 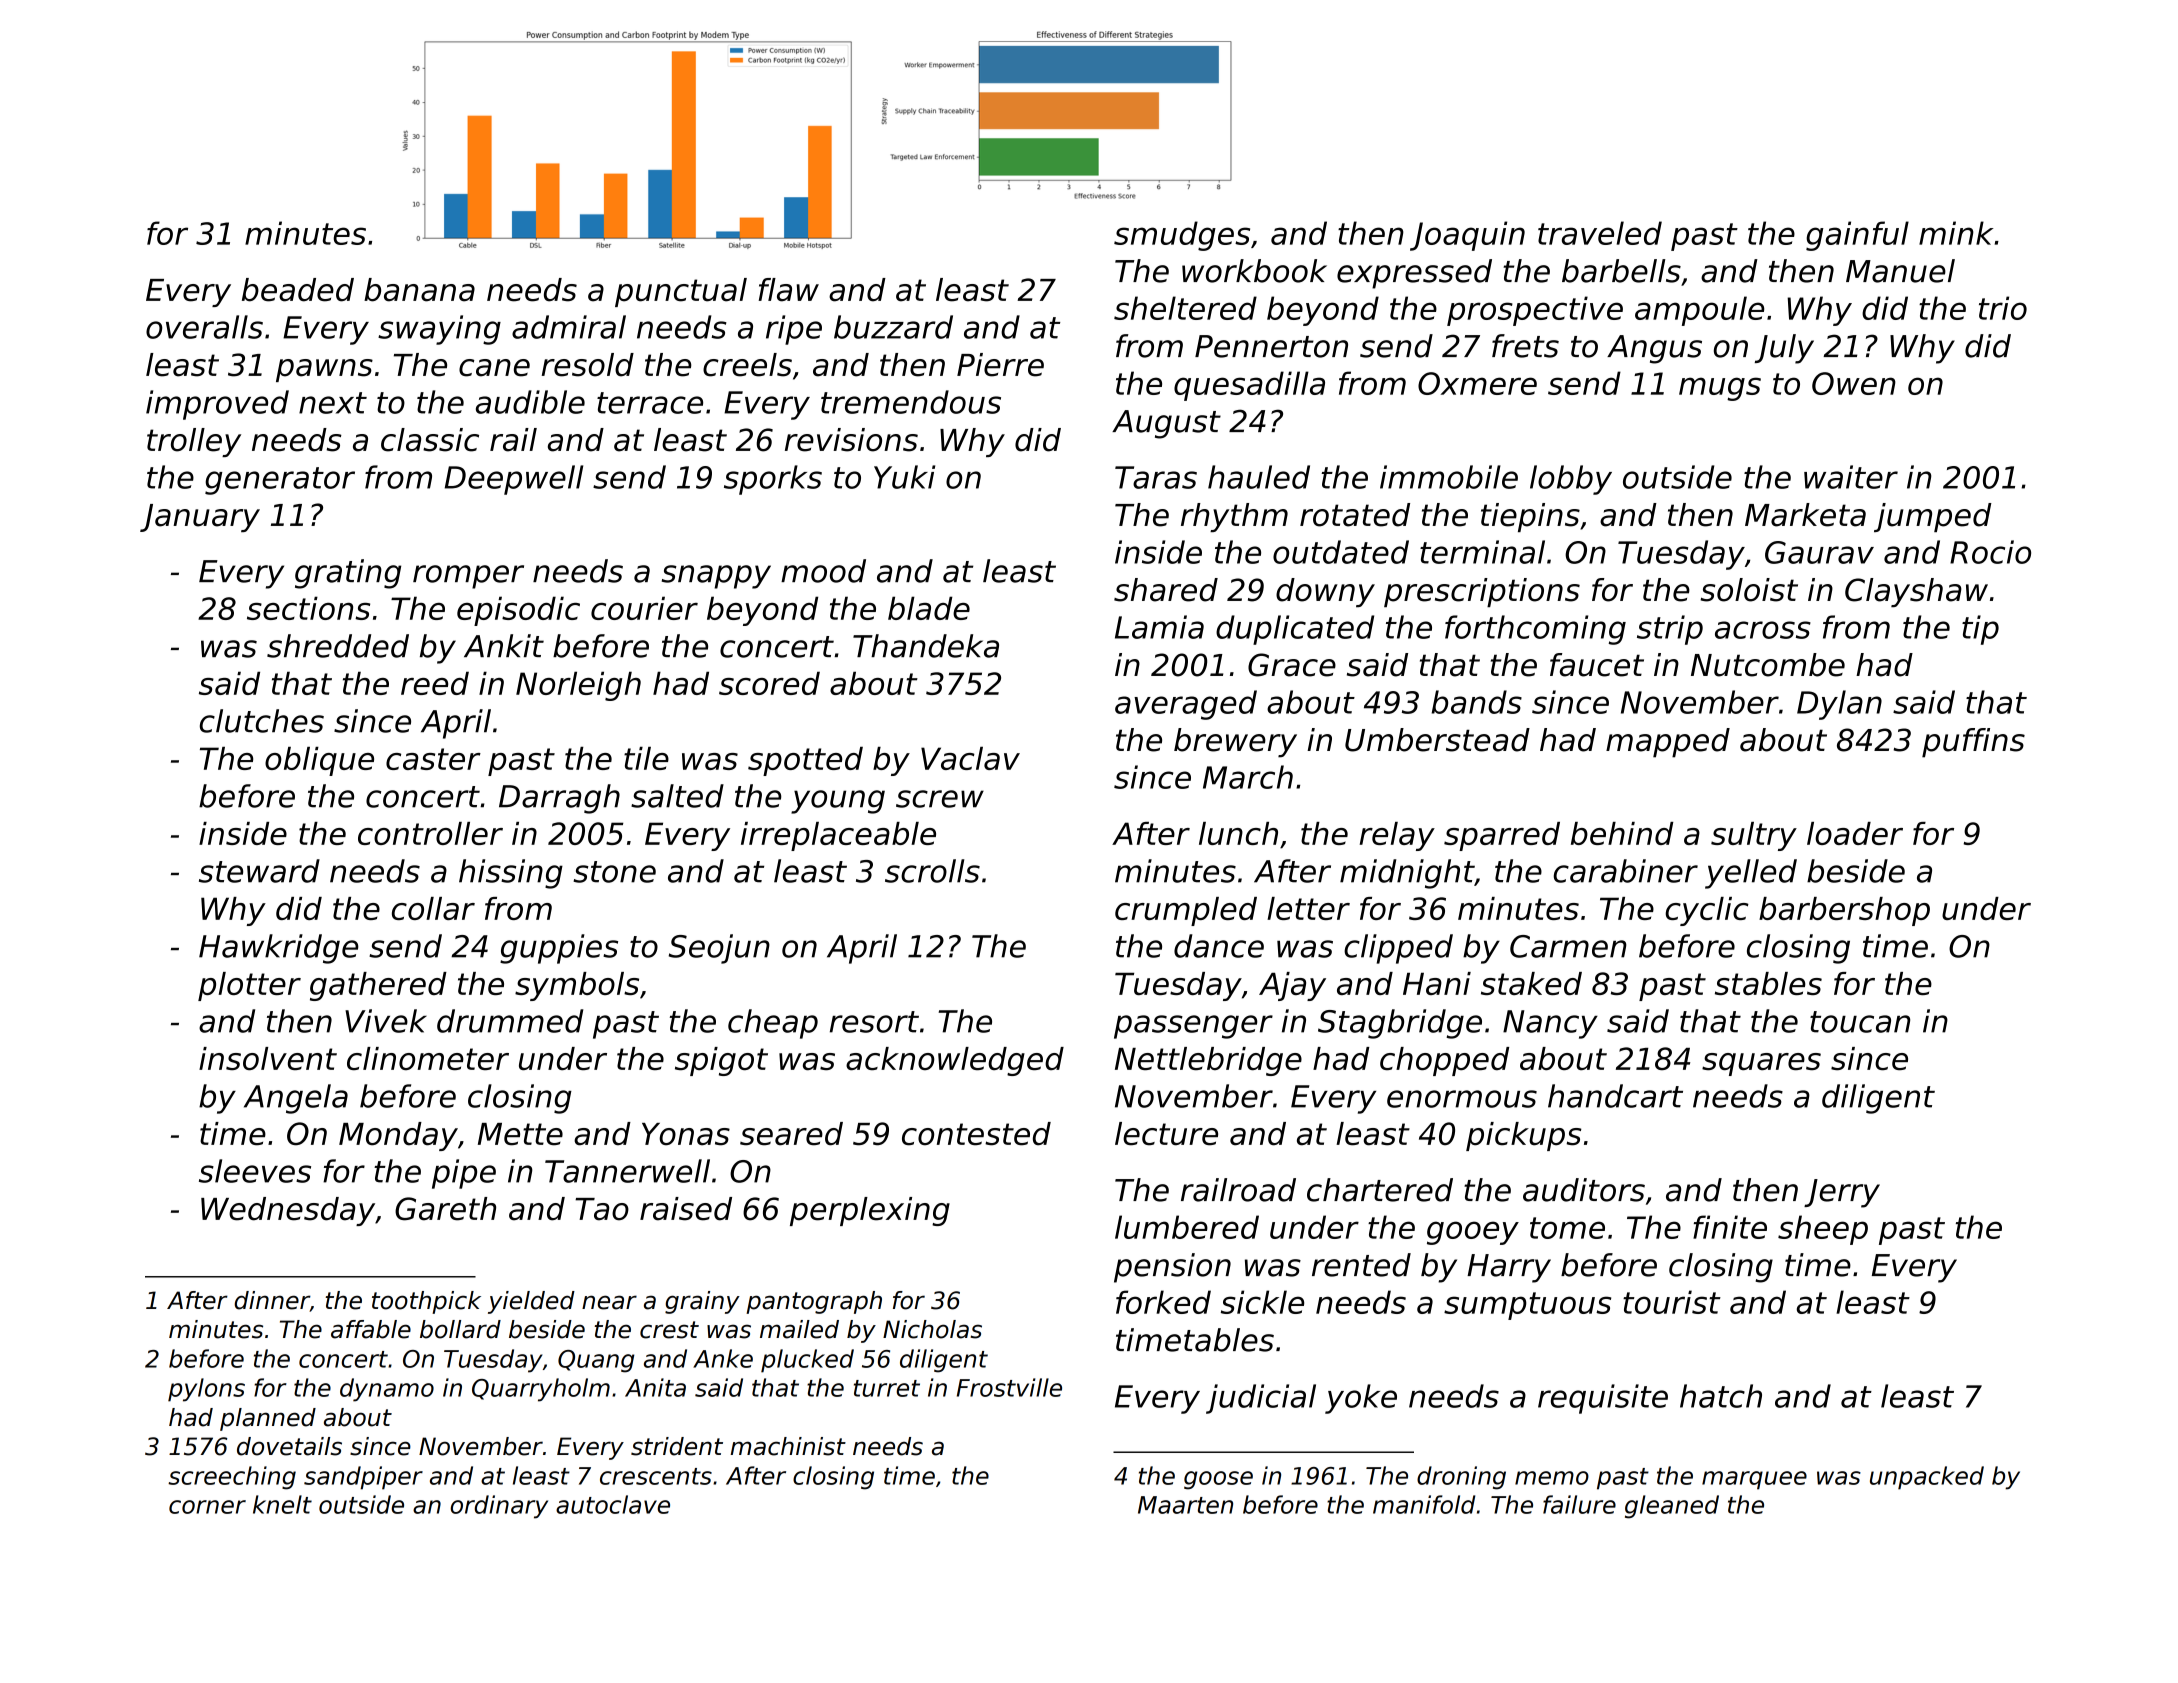 I want to click on rhythm, so click(x=1234, y=517).
